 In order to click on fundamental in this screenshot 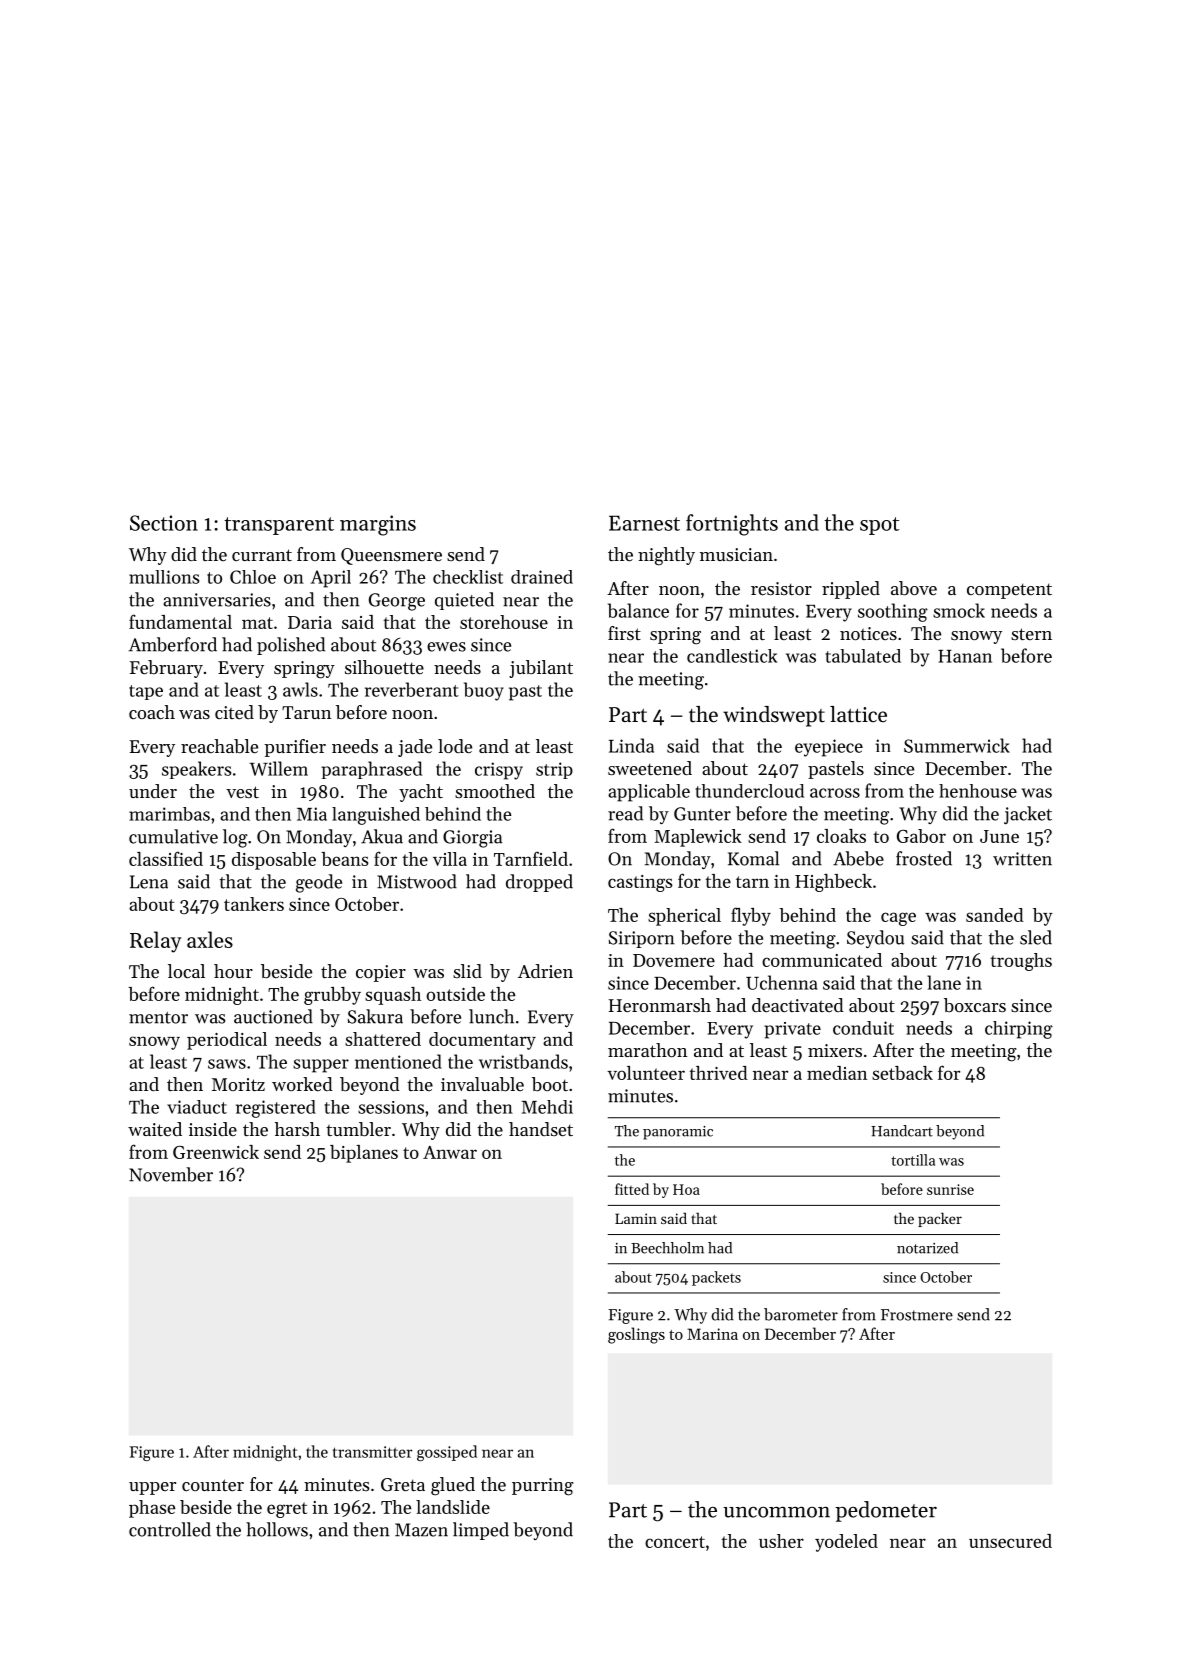, I will do `click(180, 621)`.
